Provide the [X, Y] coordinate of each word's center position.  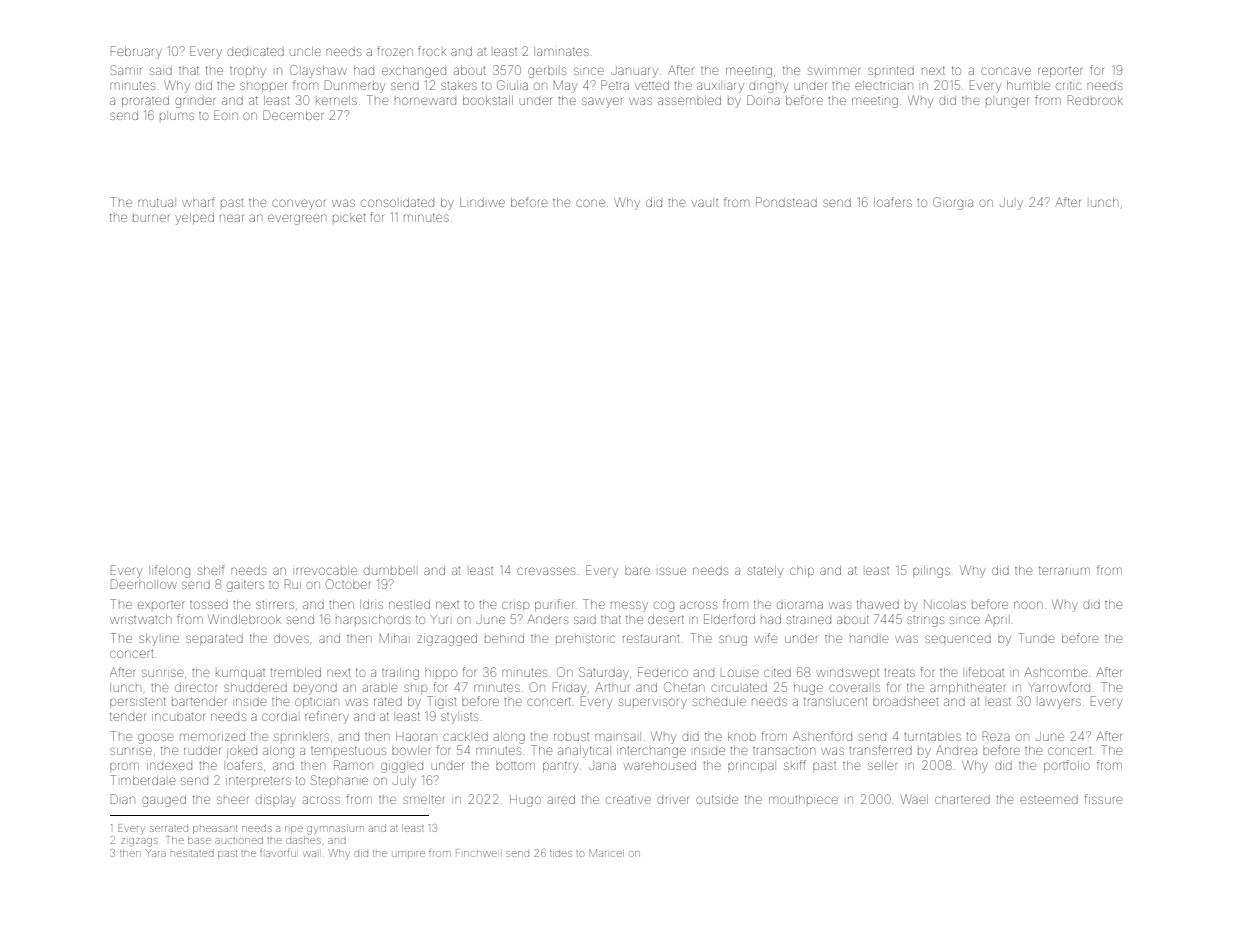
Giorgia [953, 203]
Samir [125, 70]
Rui [293, 584]
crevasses [546, 571]
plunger [1007, 102]
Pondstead [786, 202]
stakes [459, 86]
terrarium [1064, 570]
